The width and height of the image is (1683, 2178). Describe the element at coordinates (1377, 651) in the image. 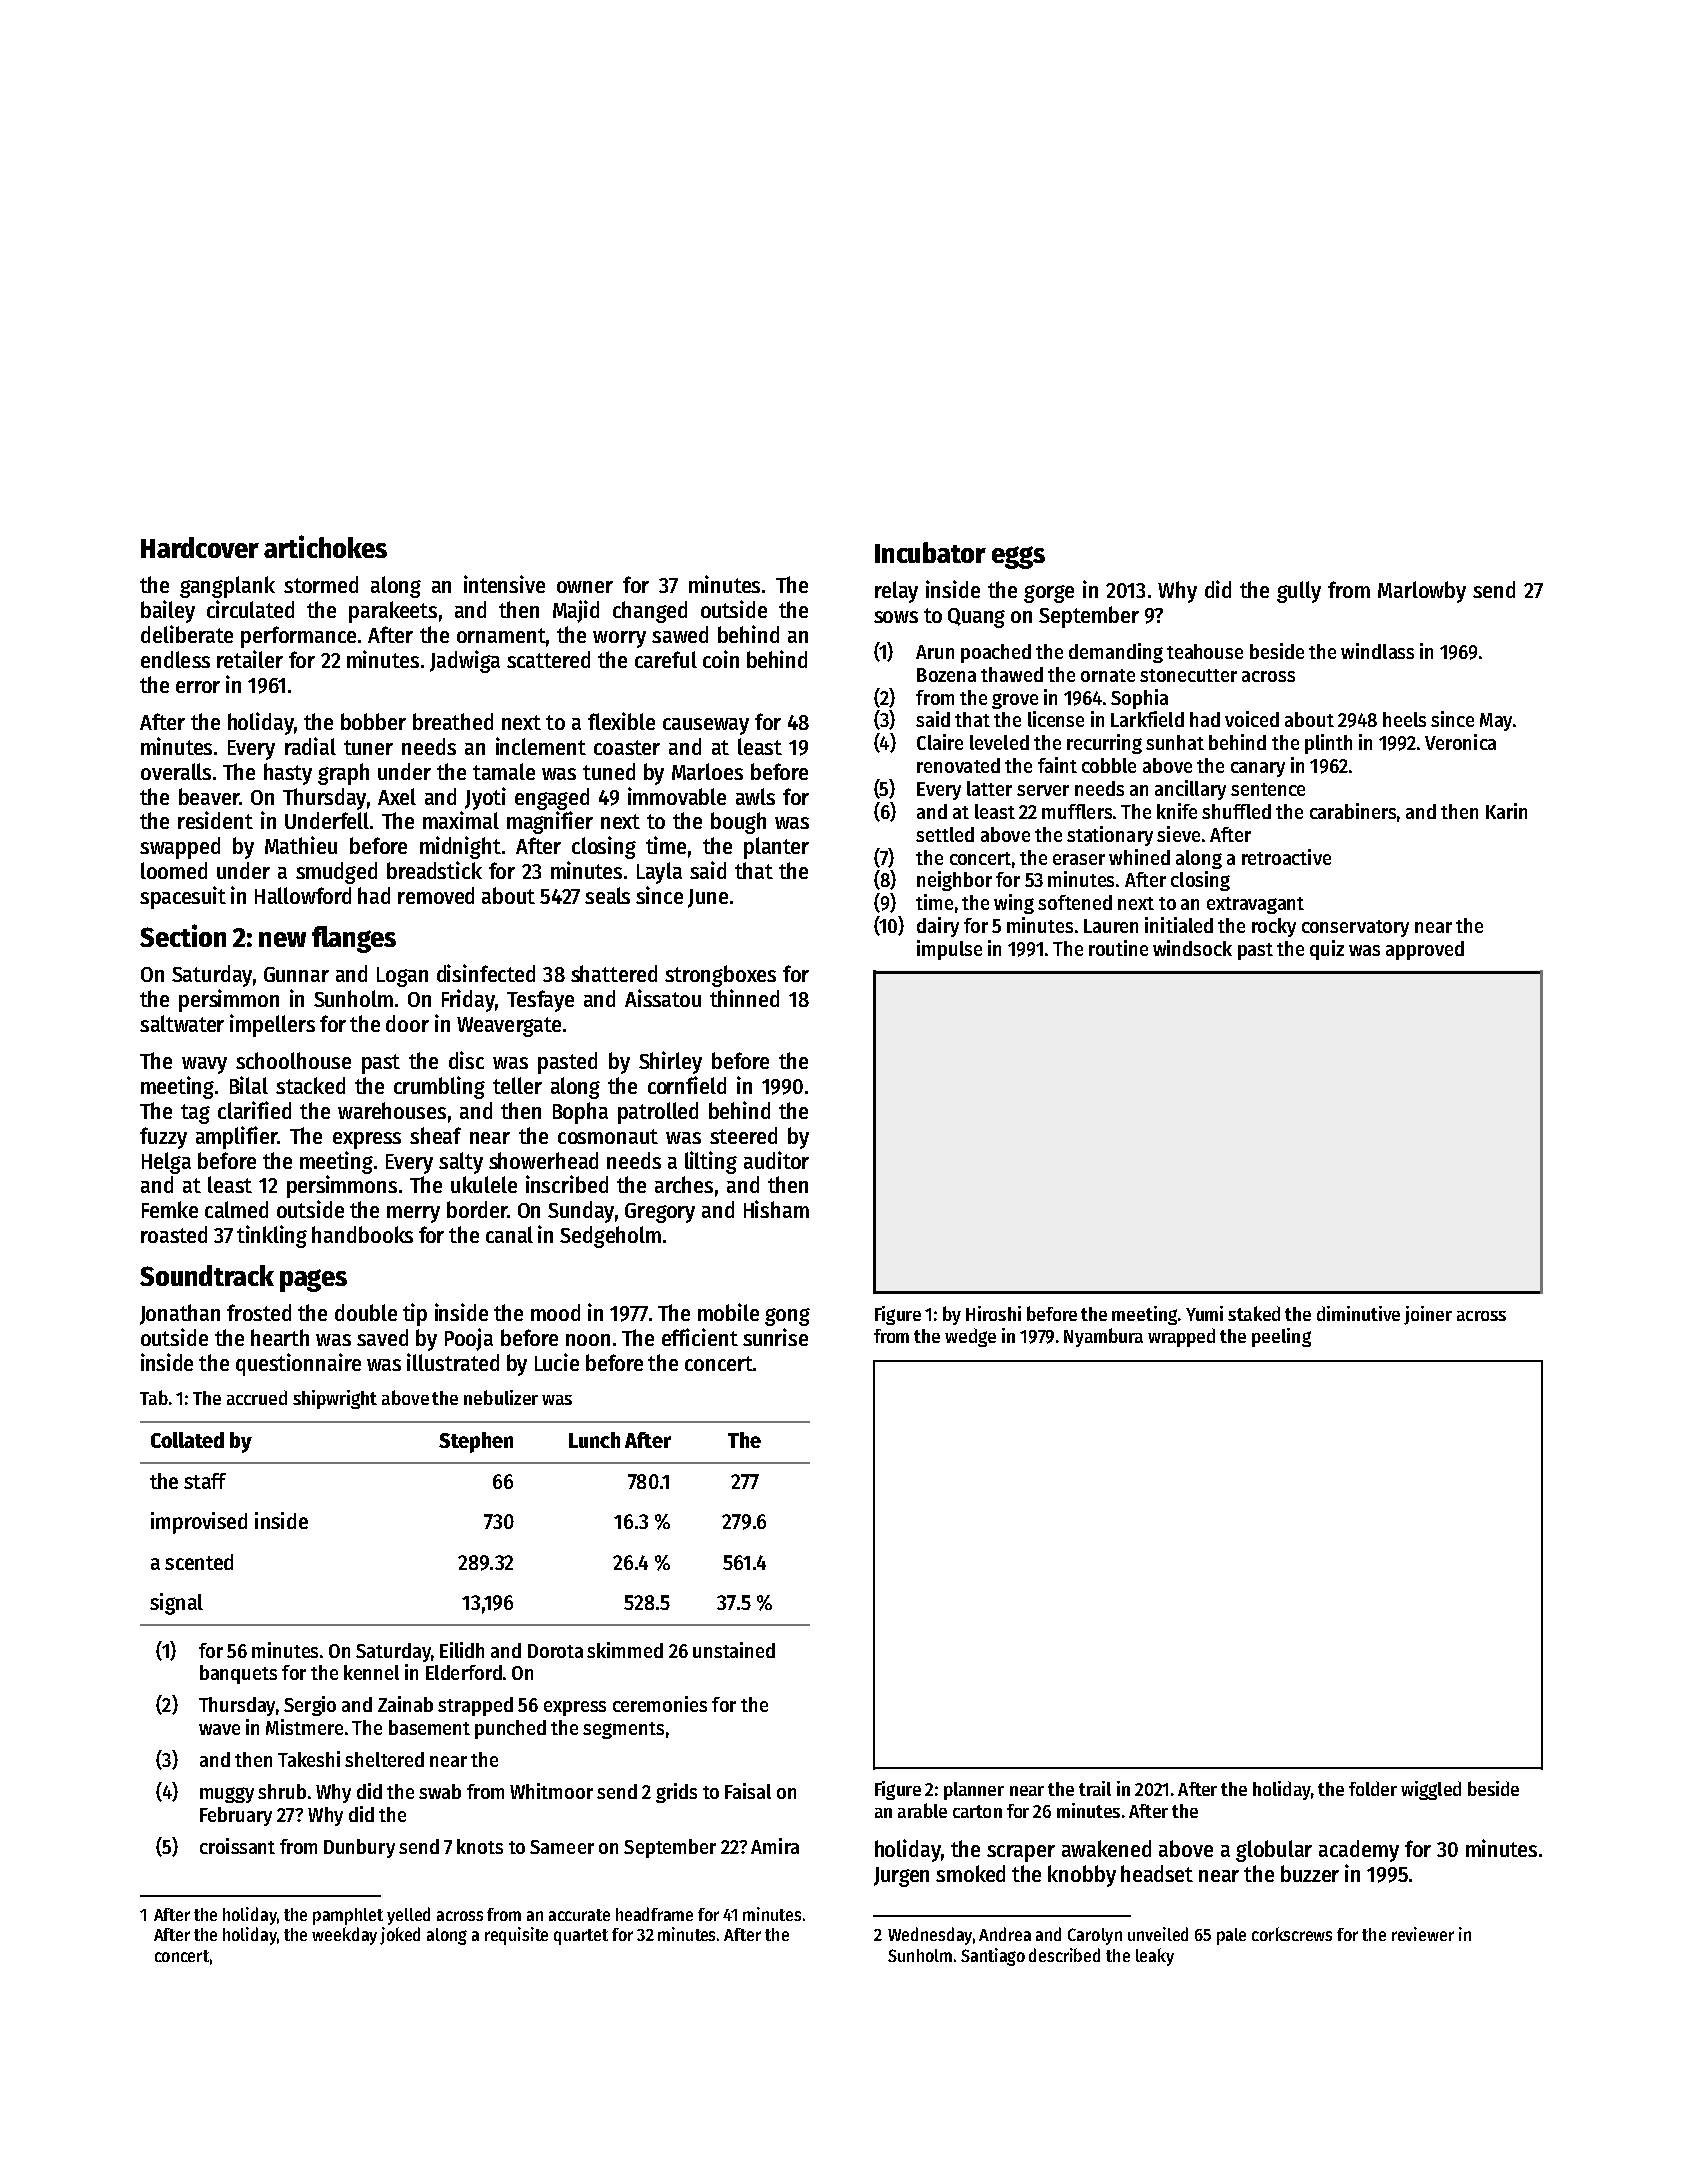

I see `windlass` at that location.
